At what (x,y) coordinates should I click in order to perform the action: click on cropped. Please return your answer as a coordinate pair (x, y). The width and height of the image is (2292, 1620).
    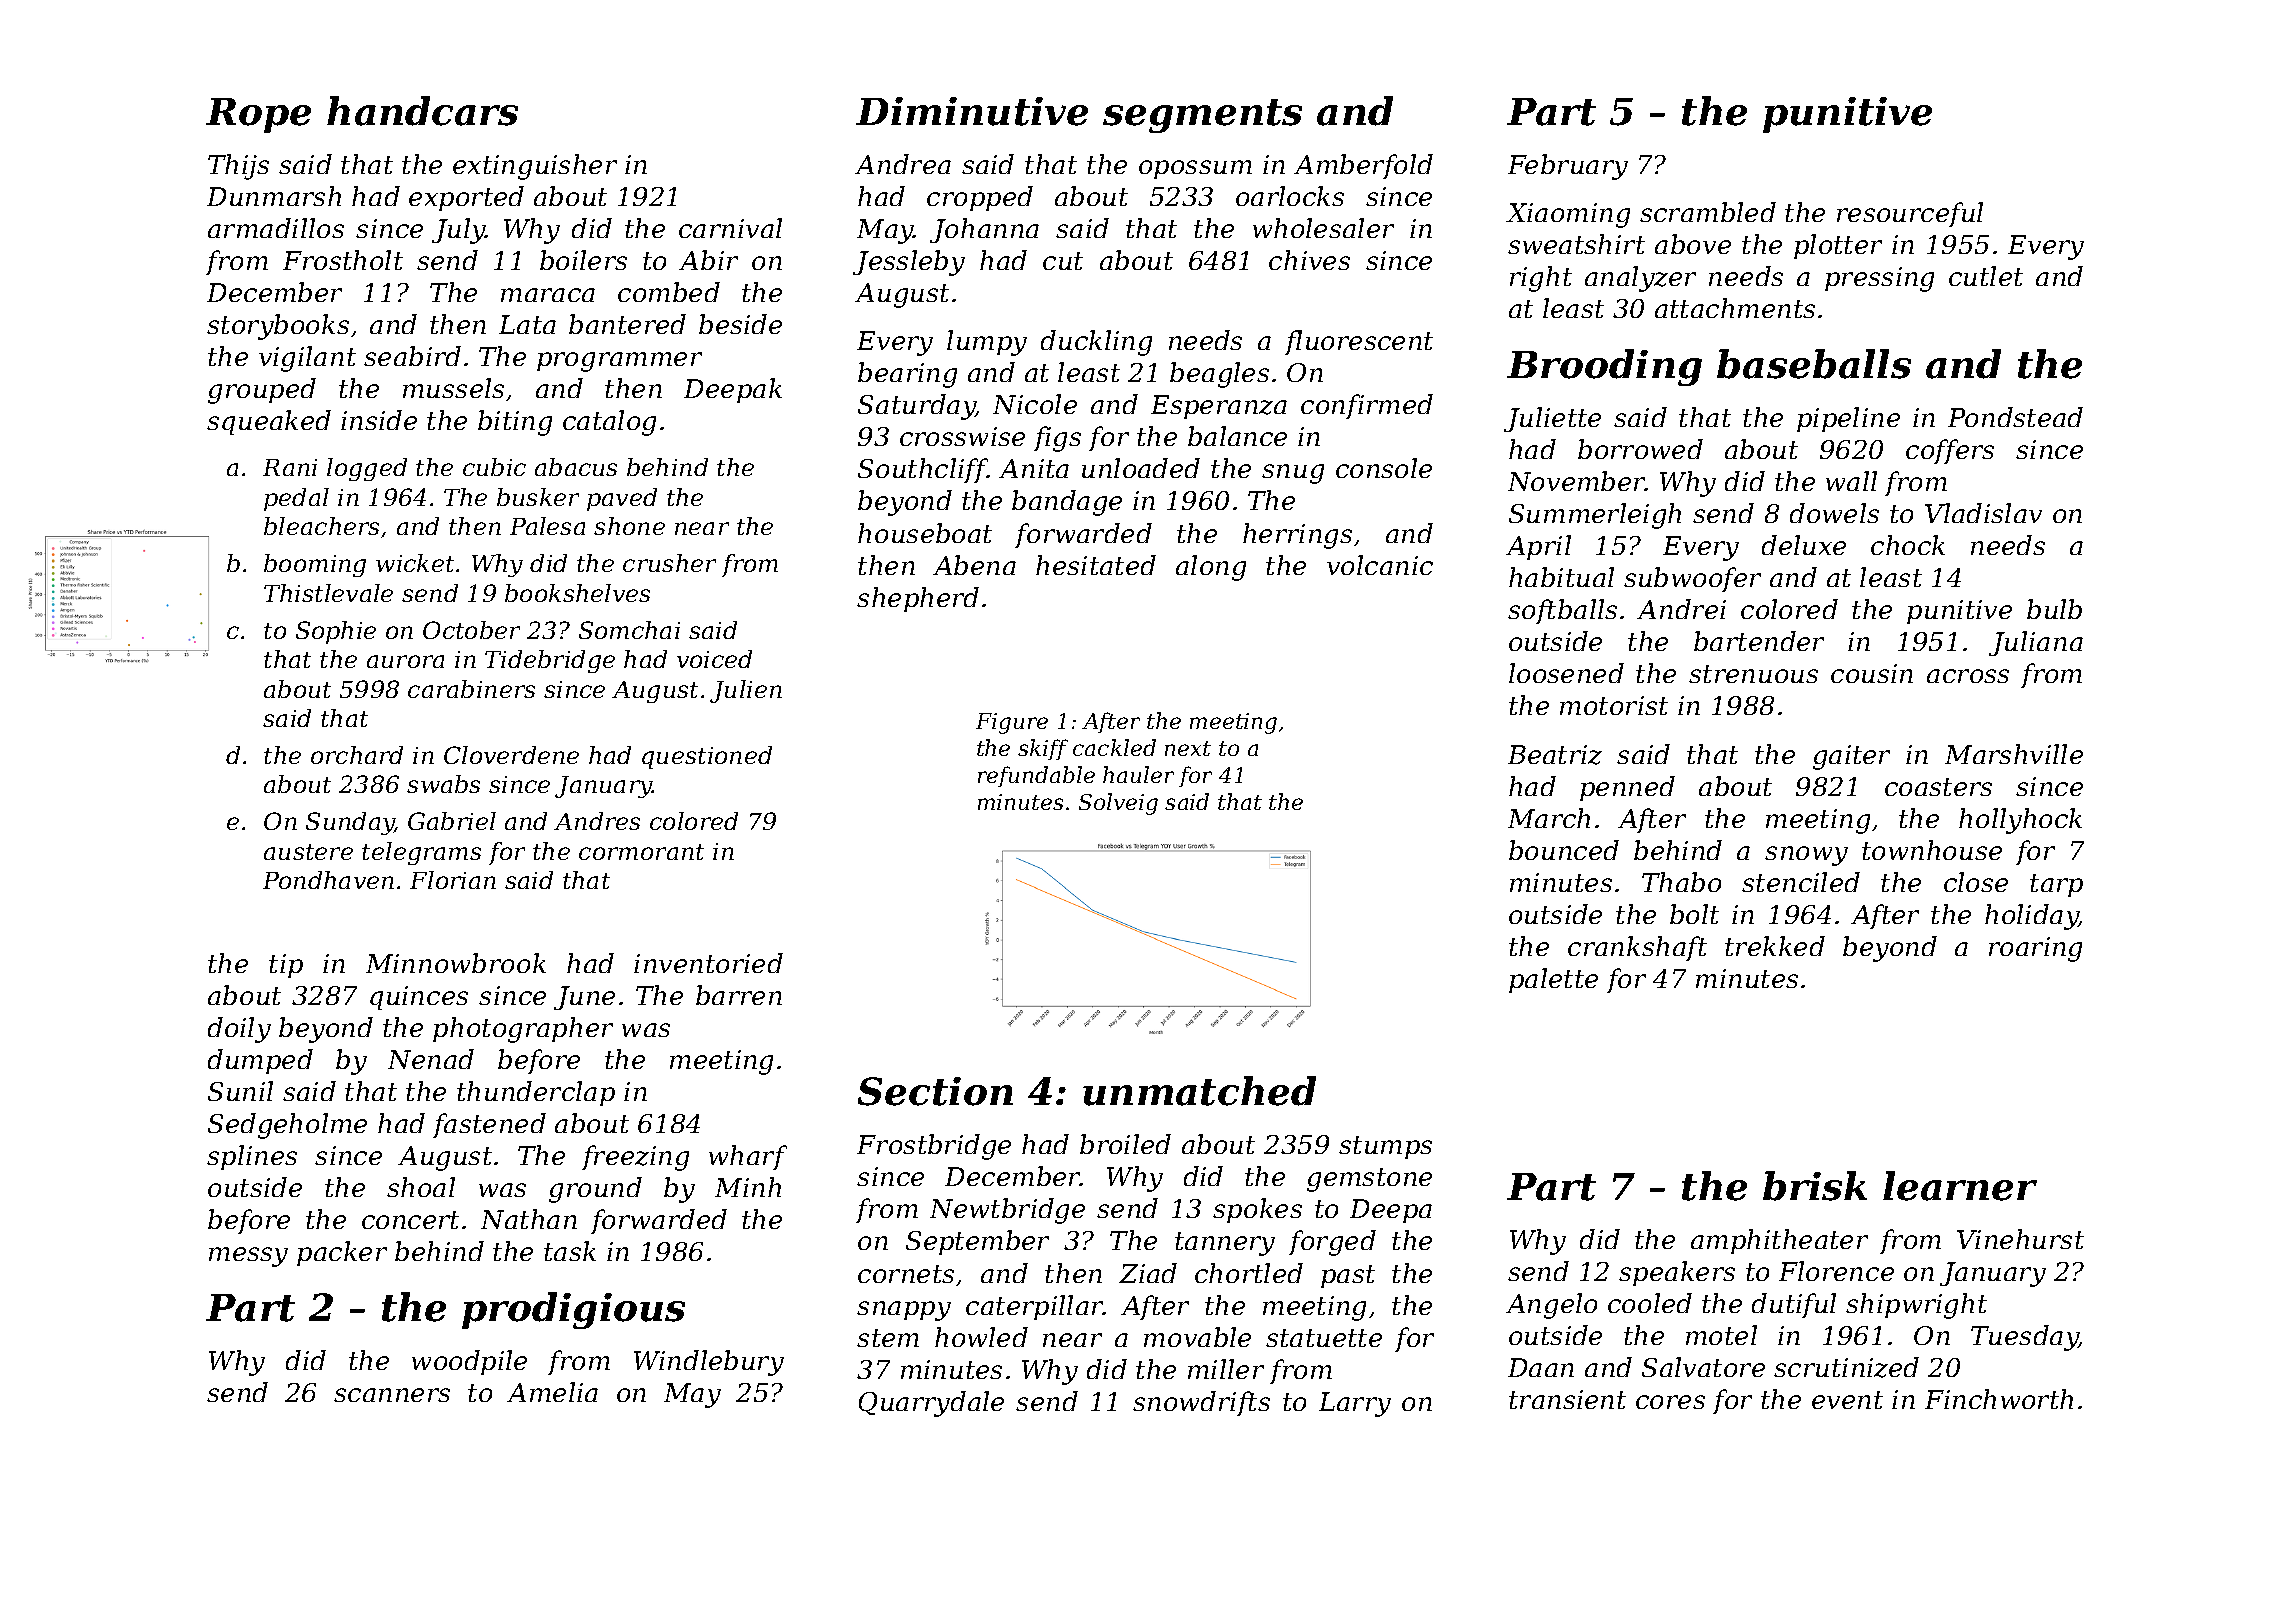
    Looking at the image, I should click on (980, 198).
